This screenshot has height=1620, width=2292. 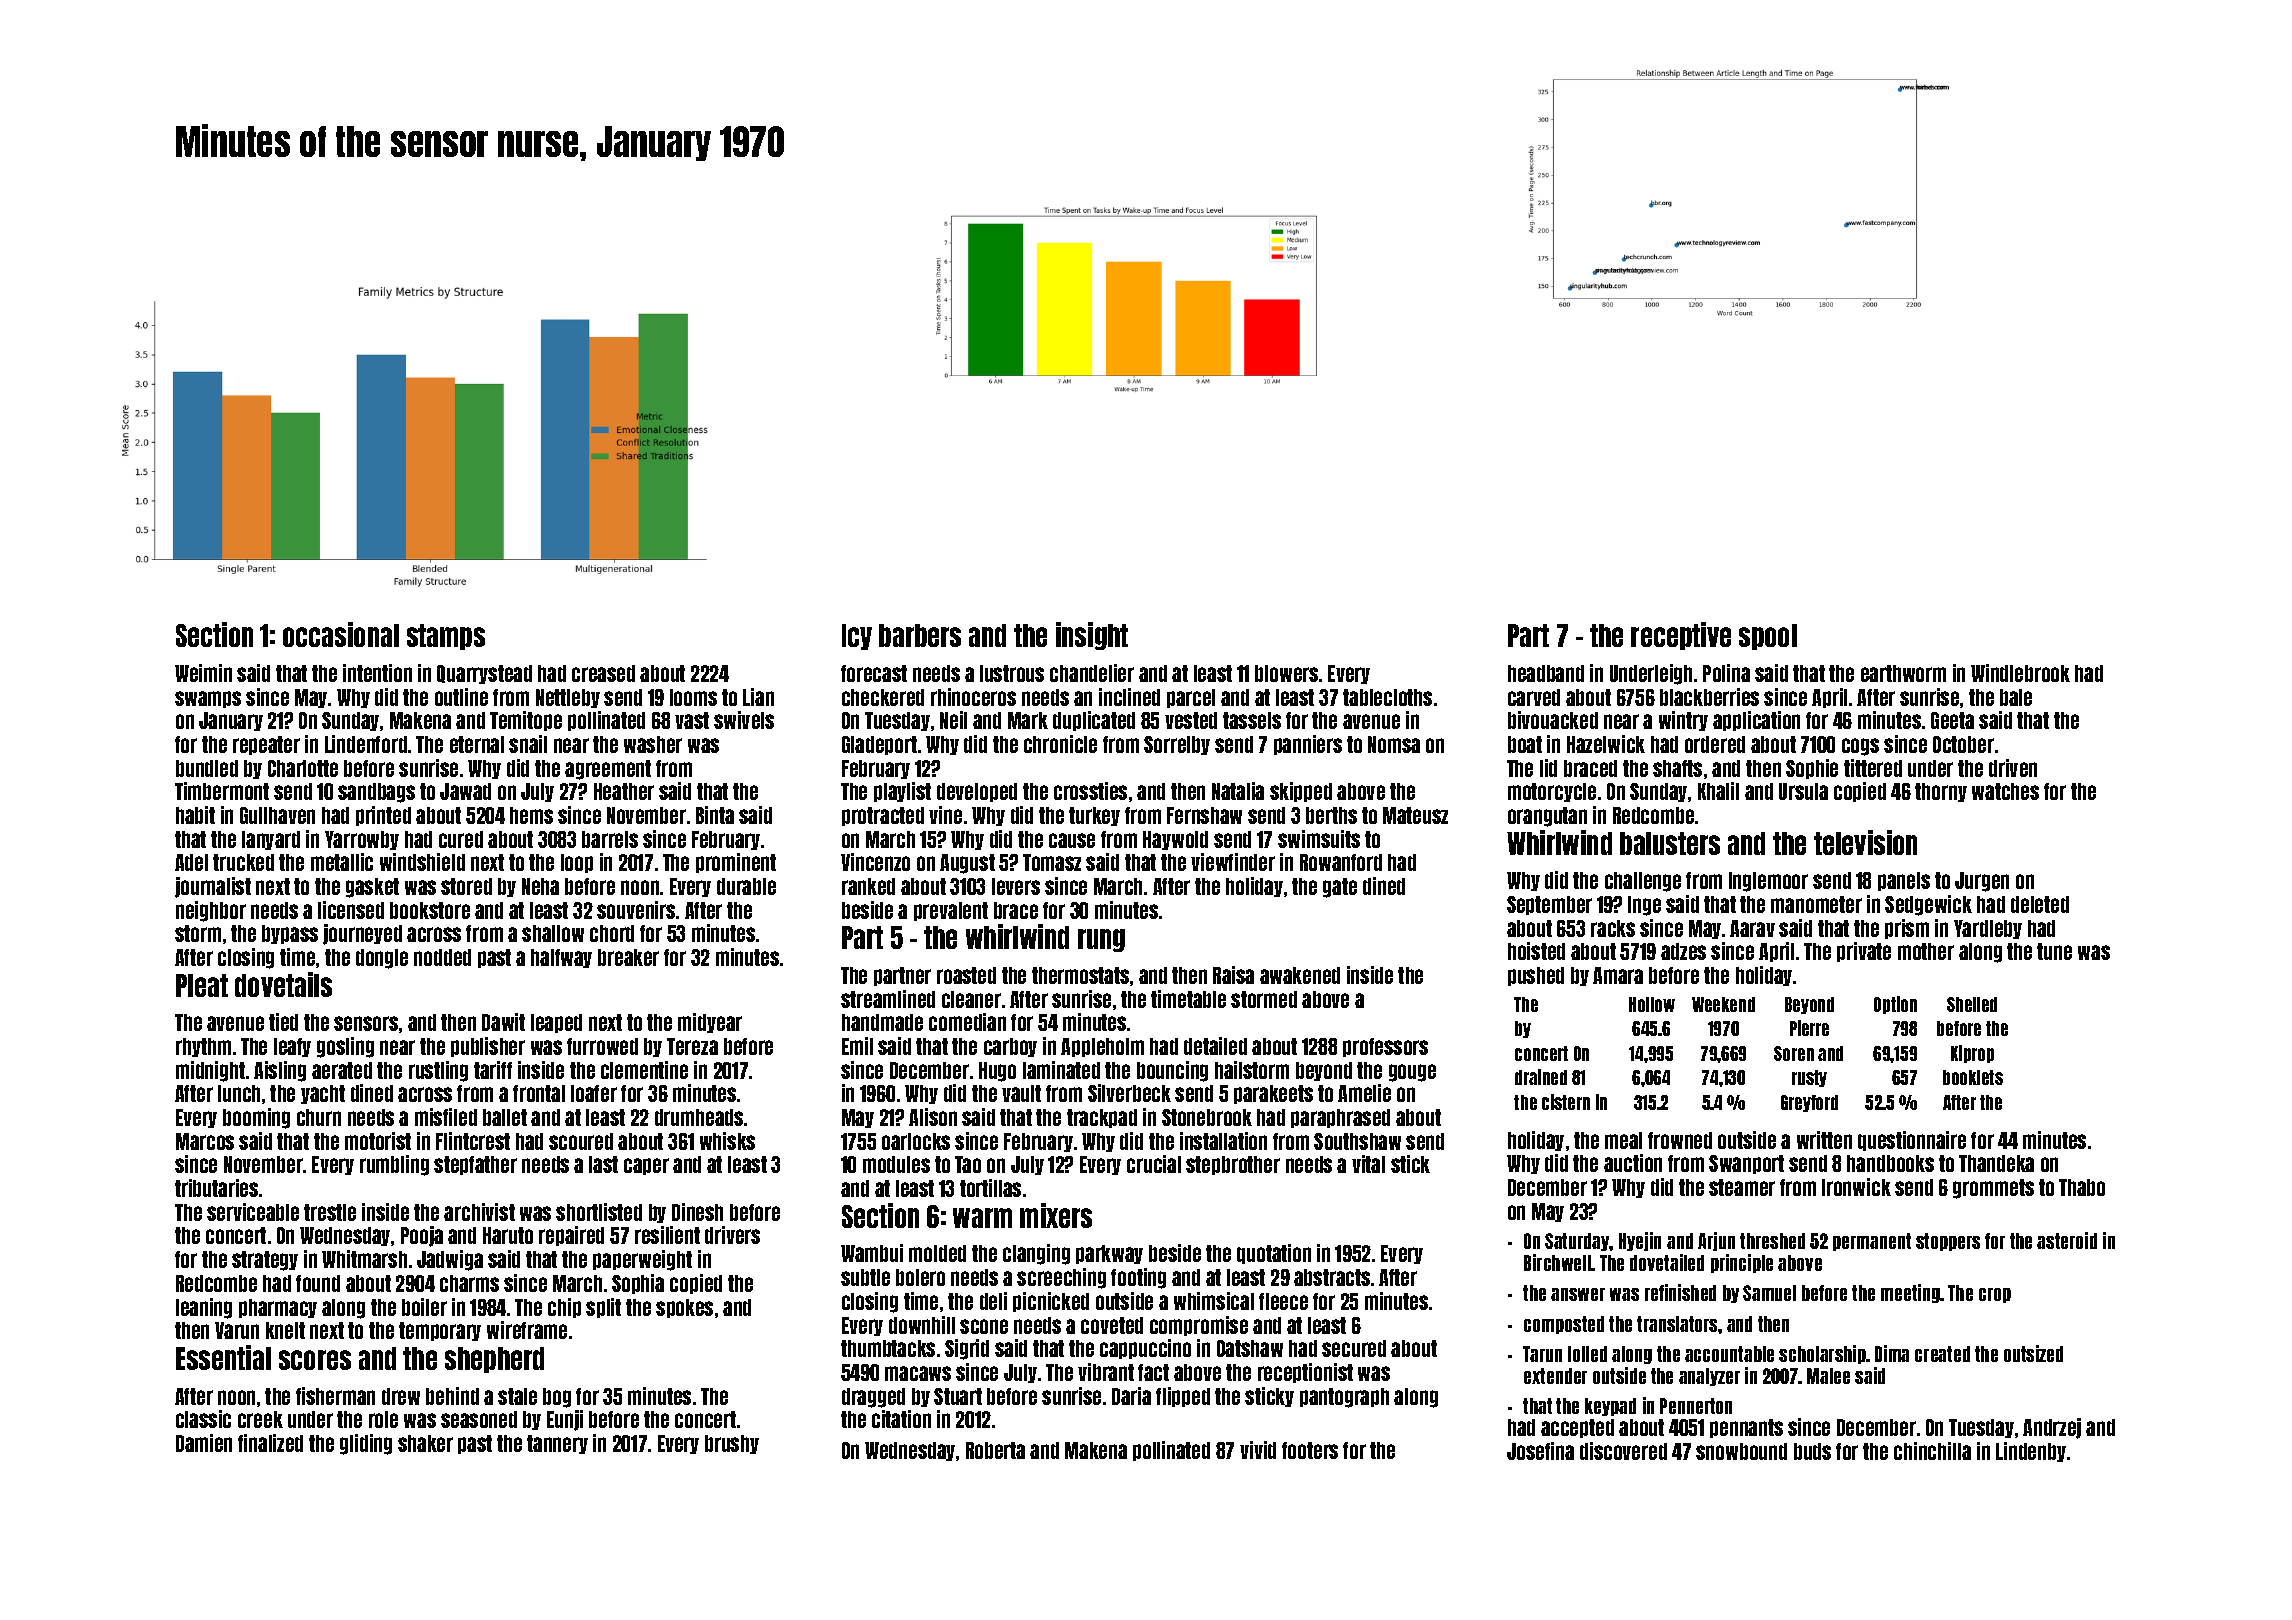 What do you see at coordinates (362, 840) in the screenshot?
I see `Yarrowby` at bounding box center [362, 840].
